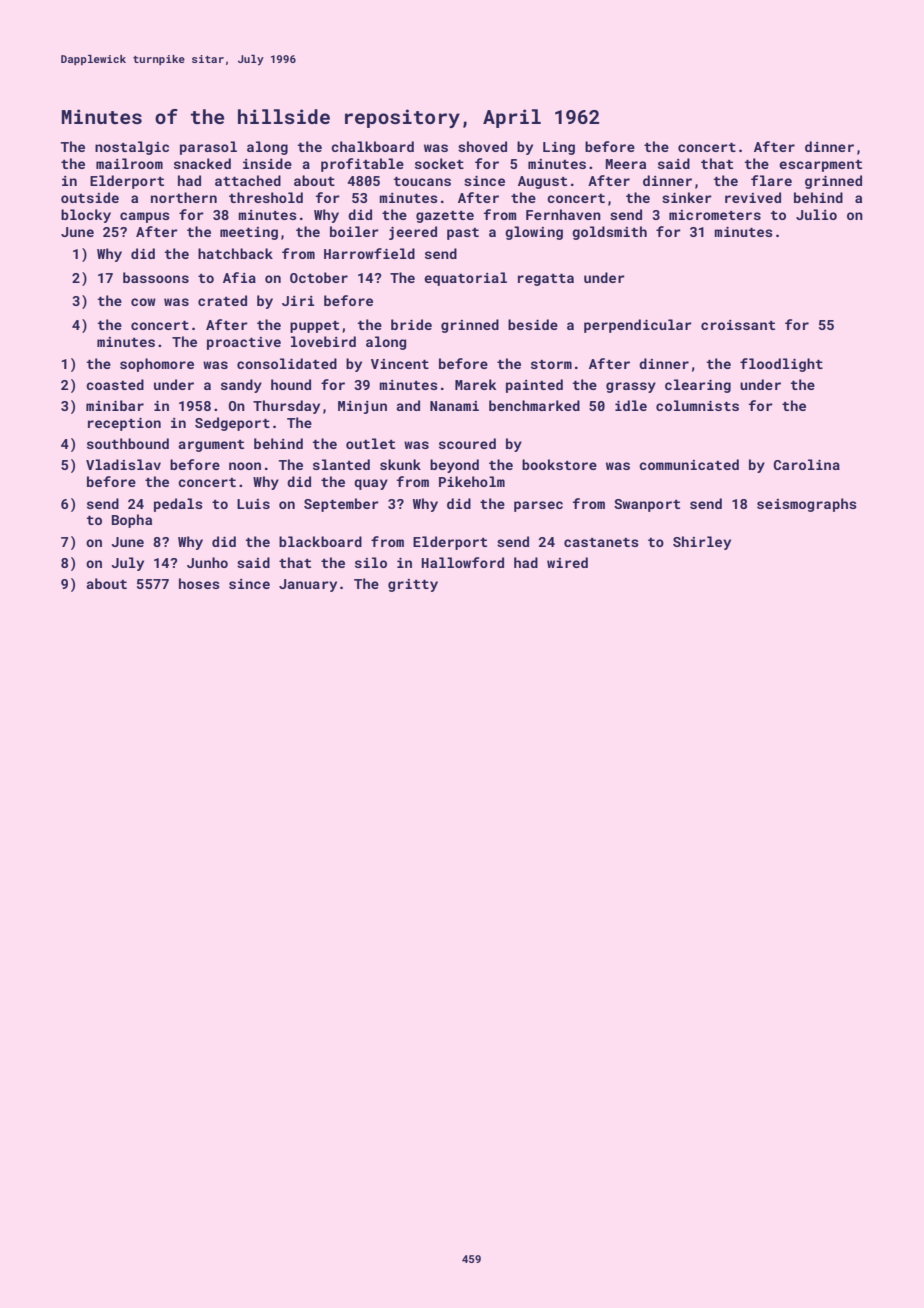 This document has height=1308, width=924. What do you see at coordinates (199, 583) in the document?
I see `hoses` at bounding box center [199, 583].
